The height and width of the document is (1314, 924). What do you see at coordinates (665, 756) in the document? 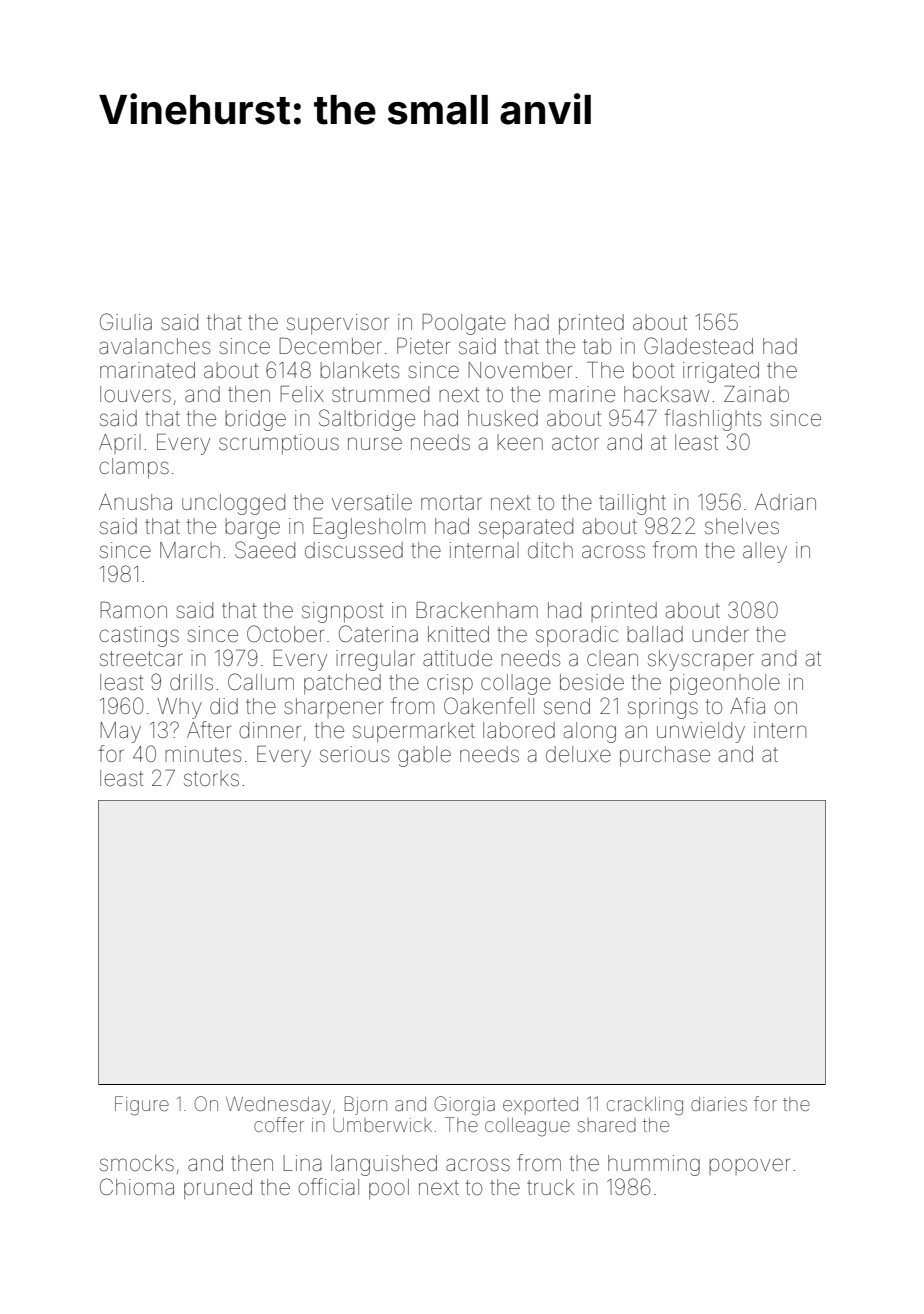
I see `purchase` at bounding box center [665, 756].
